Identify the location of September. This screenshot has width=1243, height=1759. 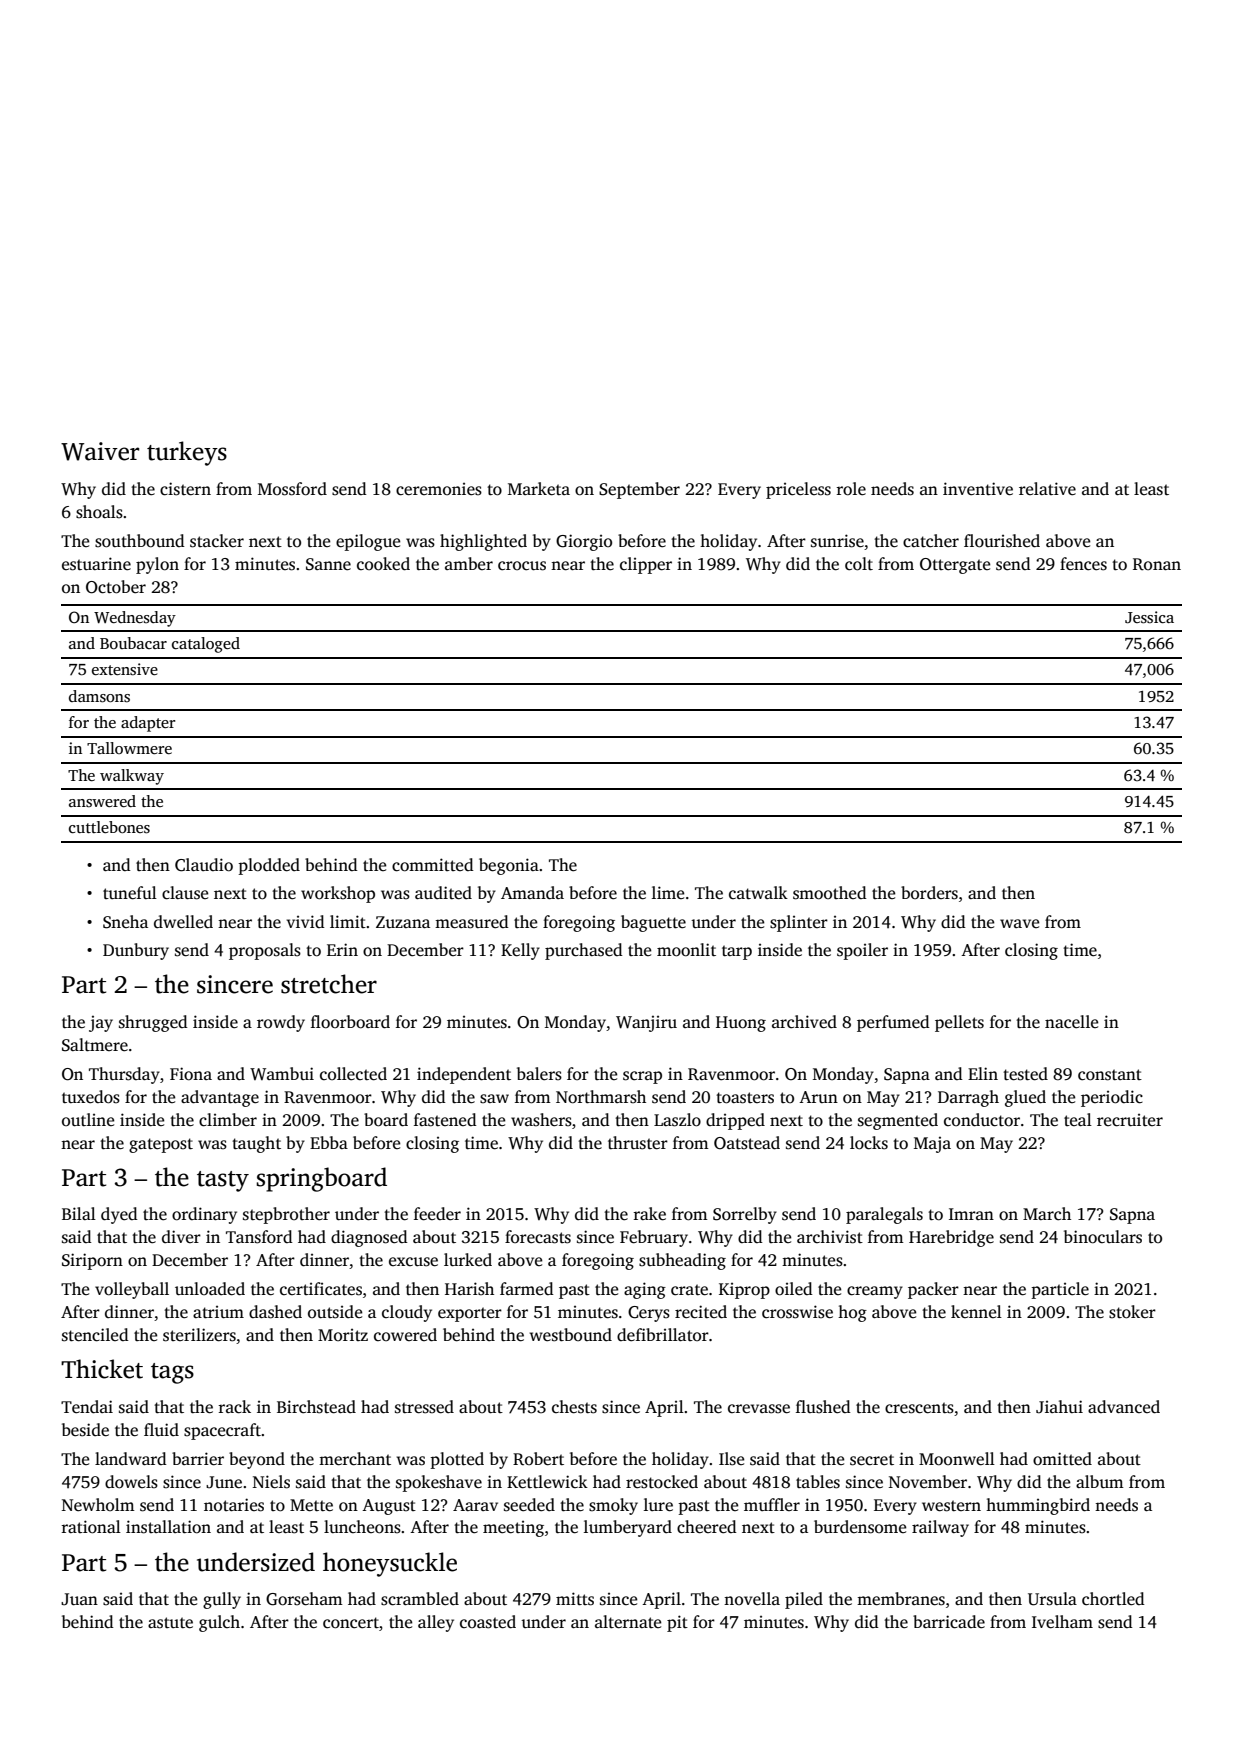
(639, 490).
